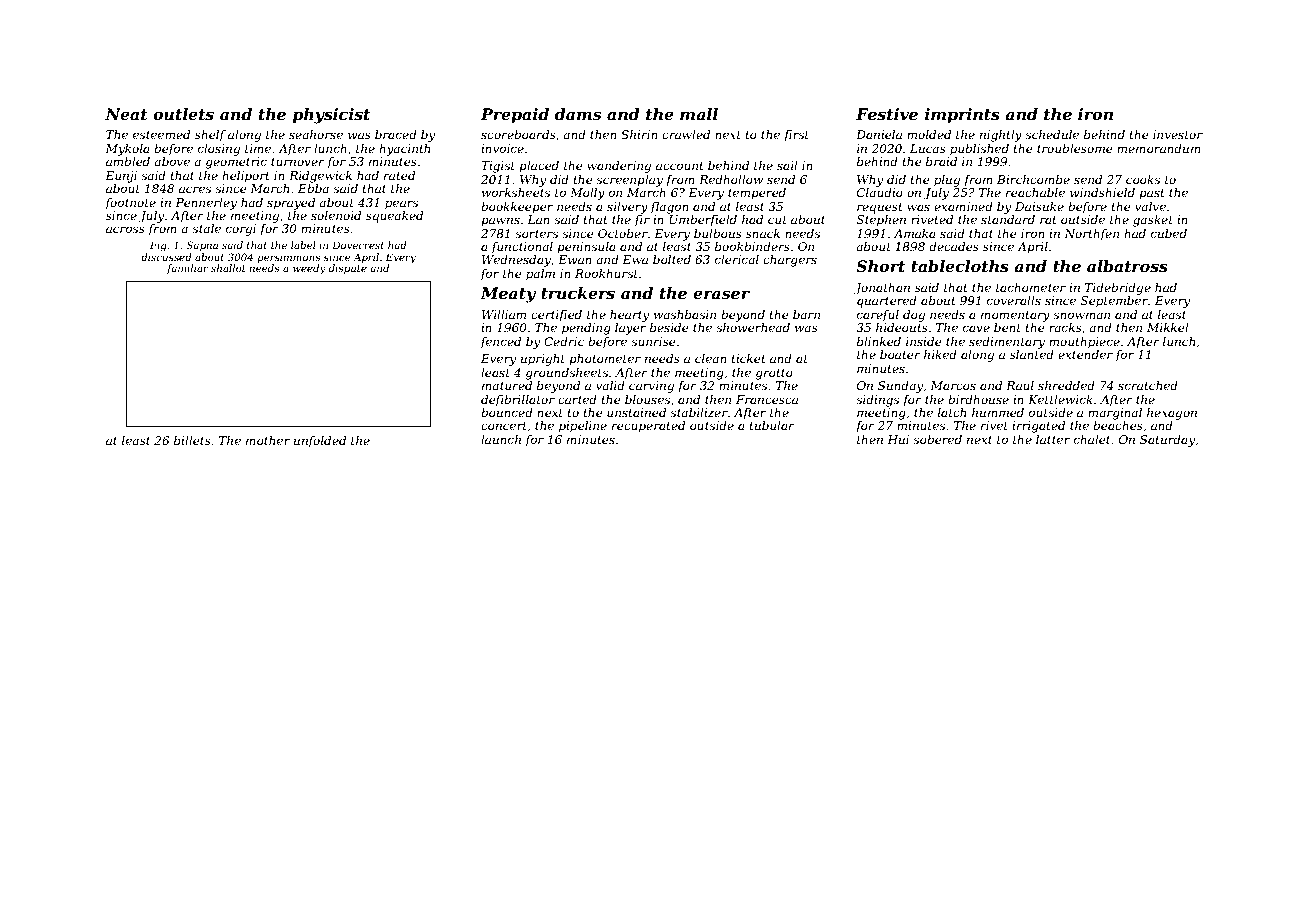  I want to click on mall, so click(699, 114).
